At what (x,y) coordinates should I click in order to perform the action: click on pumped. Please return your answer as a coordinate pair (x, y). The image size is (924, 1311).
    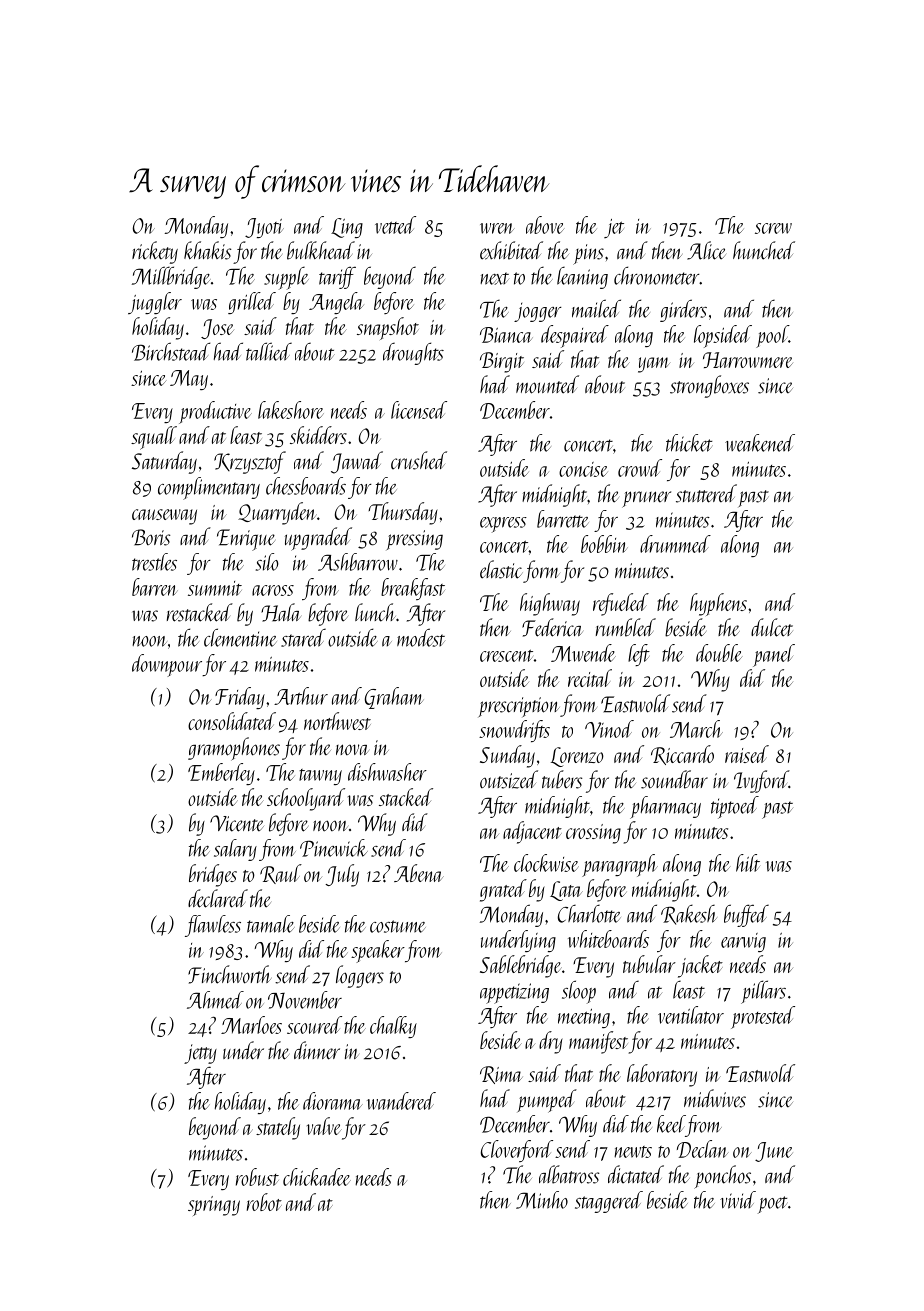
    Looking at the image, I should click on (547, 1101).
